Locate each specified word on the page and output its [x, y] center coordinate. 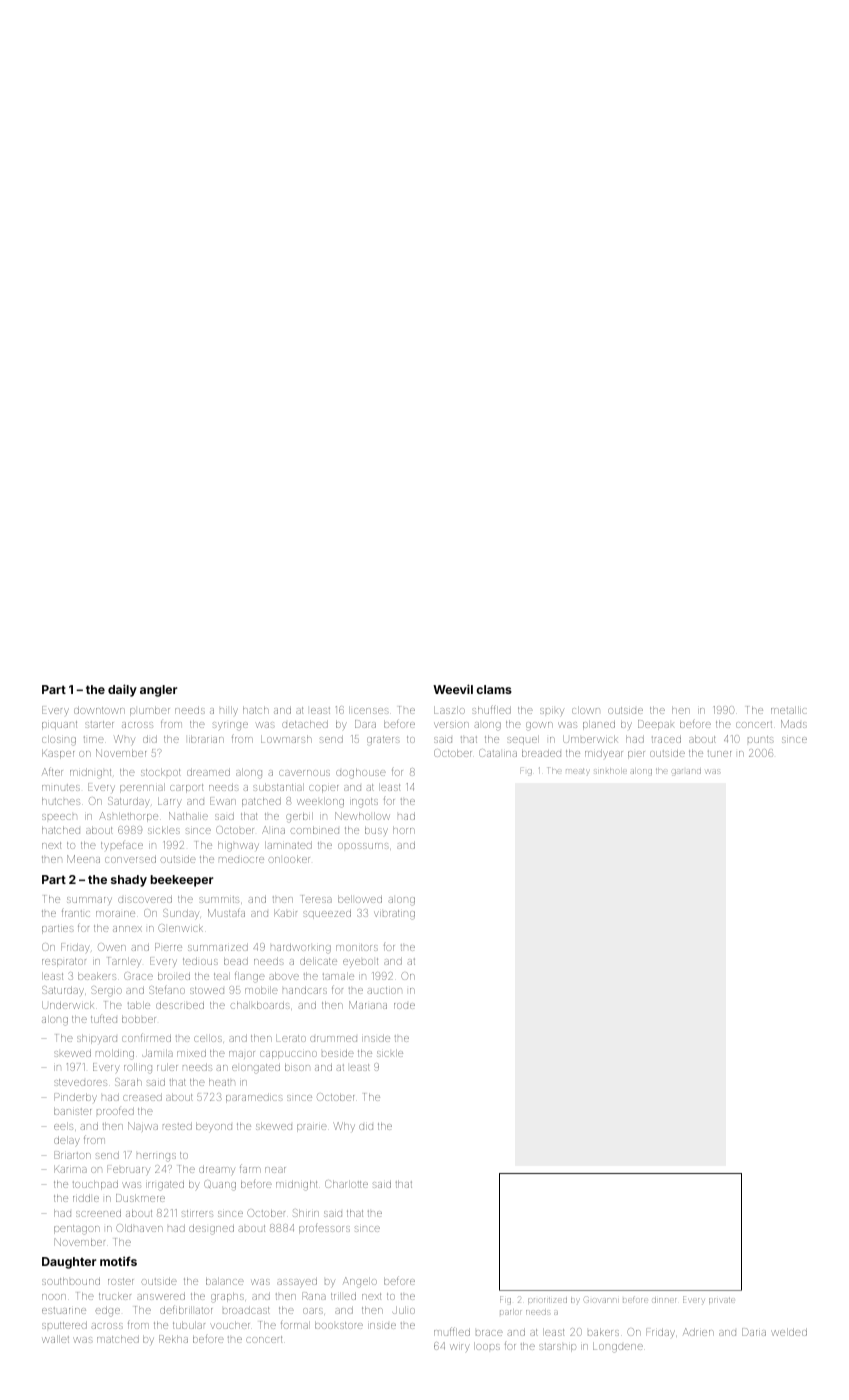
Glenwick [180, 928]
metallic [789, 710]
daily [122, 690]
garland [686, 772]
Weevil [453, 689]
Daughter [69, 1263]
